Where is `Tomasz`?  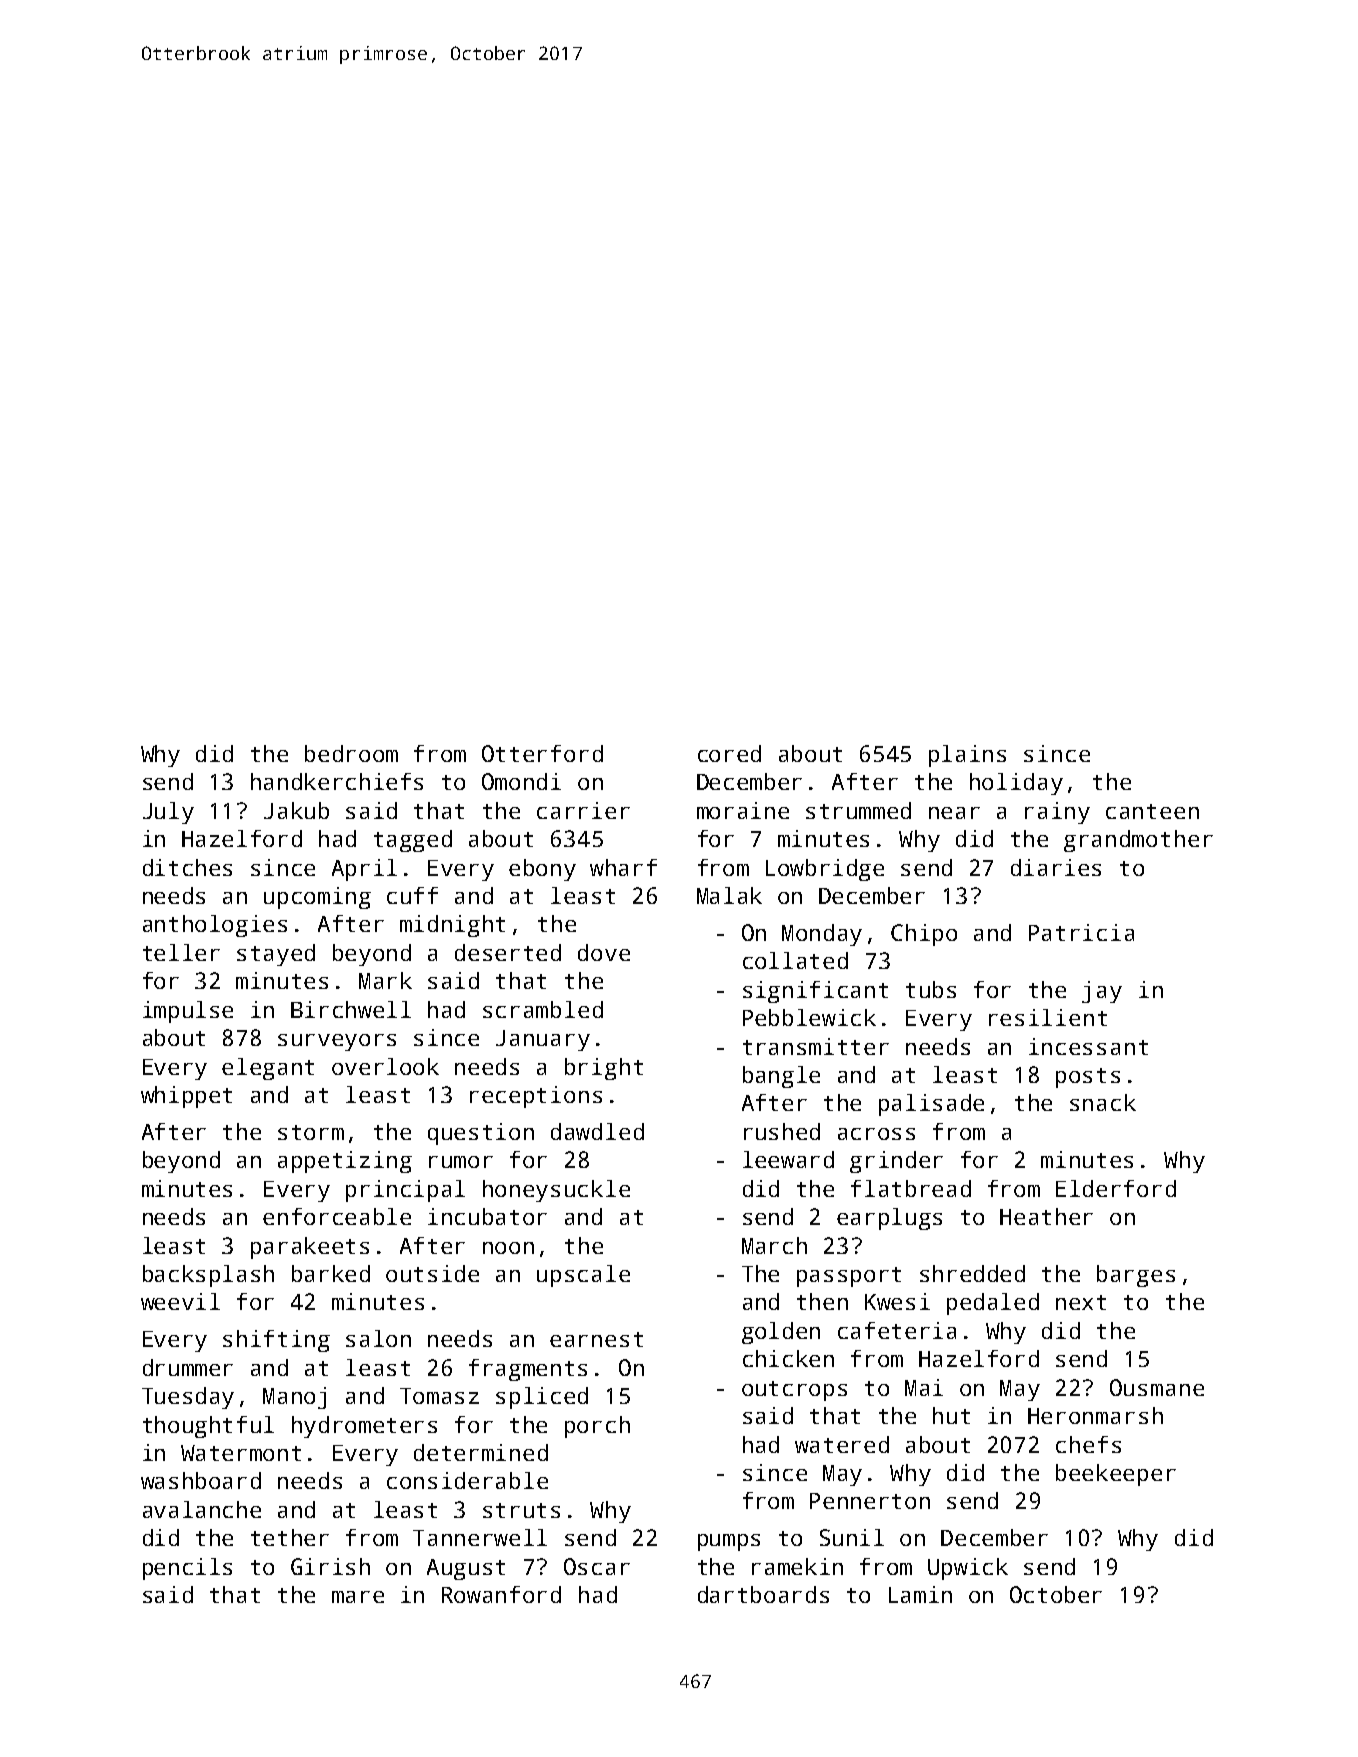
Tomasz is located at coordinates (439, 1396).
